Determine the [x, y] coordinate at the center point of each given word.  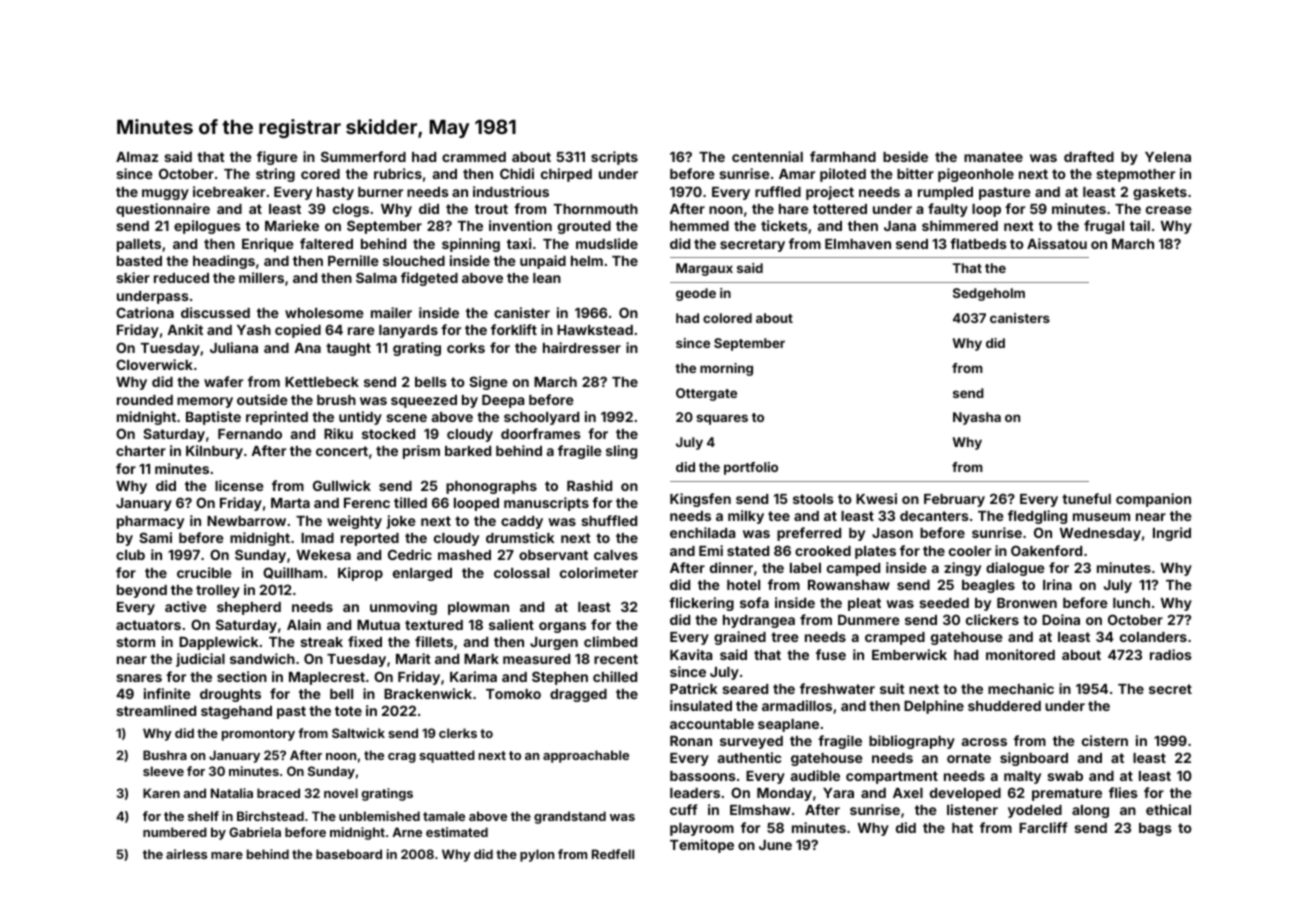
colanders [1153, 637]
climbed [610, 641]
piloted [843, 175]
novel [341, 793]
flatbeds [978, 243]
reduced [181, 278]
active [186, 606]
